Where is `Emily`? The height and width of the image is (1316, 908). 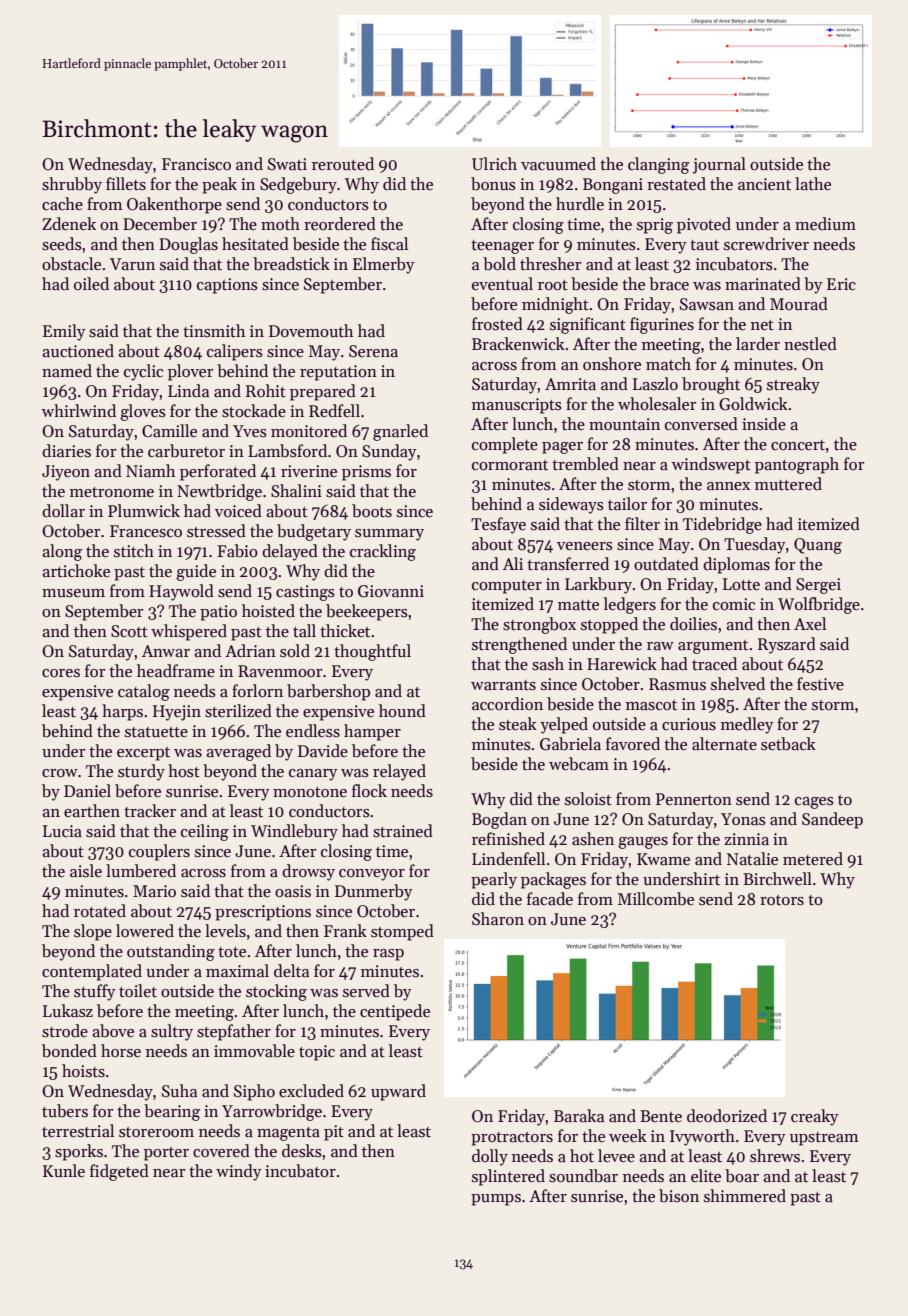 Emily is located at coordinates (64, 332).
